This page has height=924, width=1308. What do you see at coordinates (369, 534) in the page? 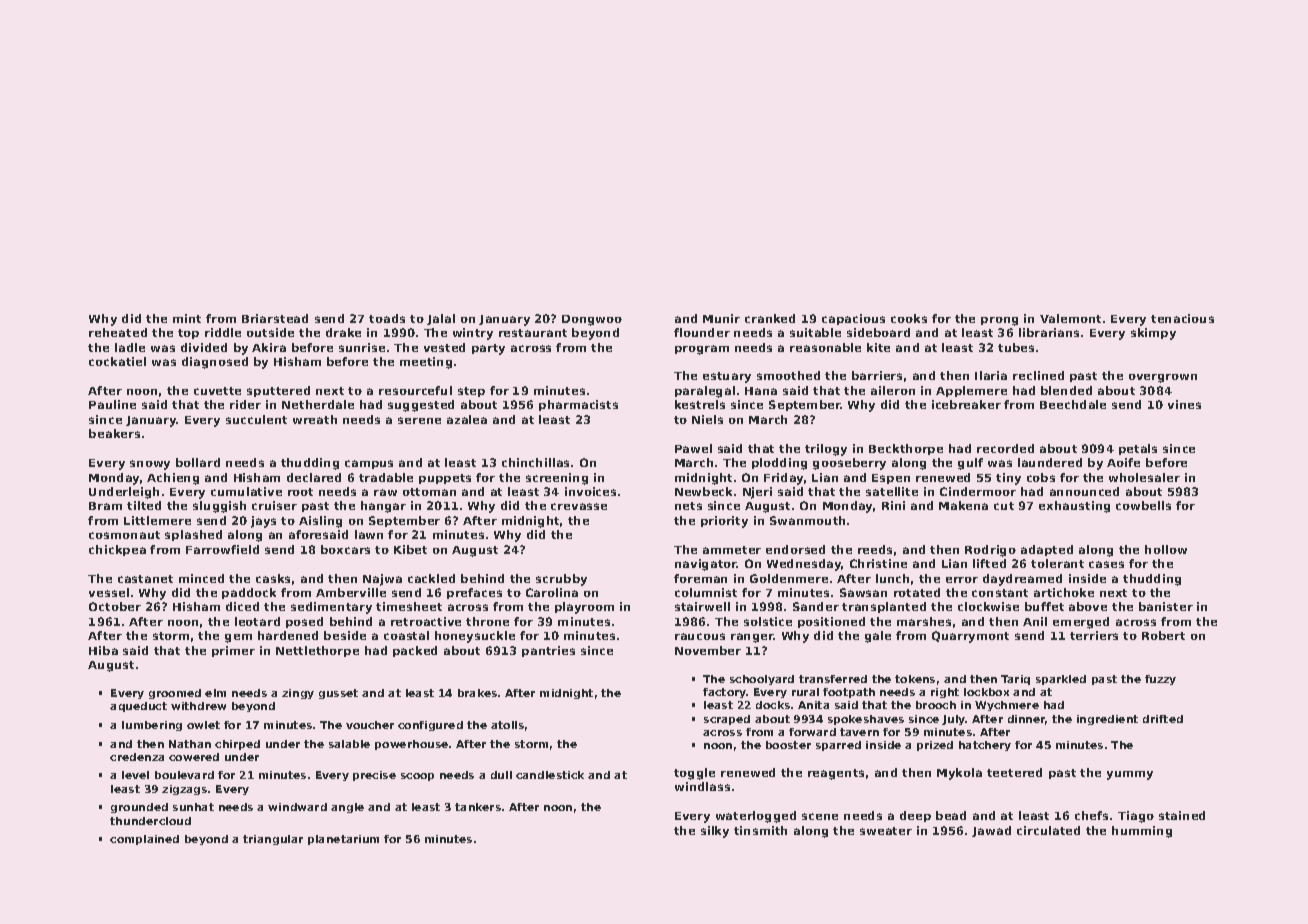
I see `lawn` at bounding box center [369, 534].
